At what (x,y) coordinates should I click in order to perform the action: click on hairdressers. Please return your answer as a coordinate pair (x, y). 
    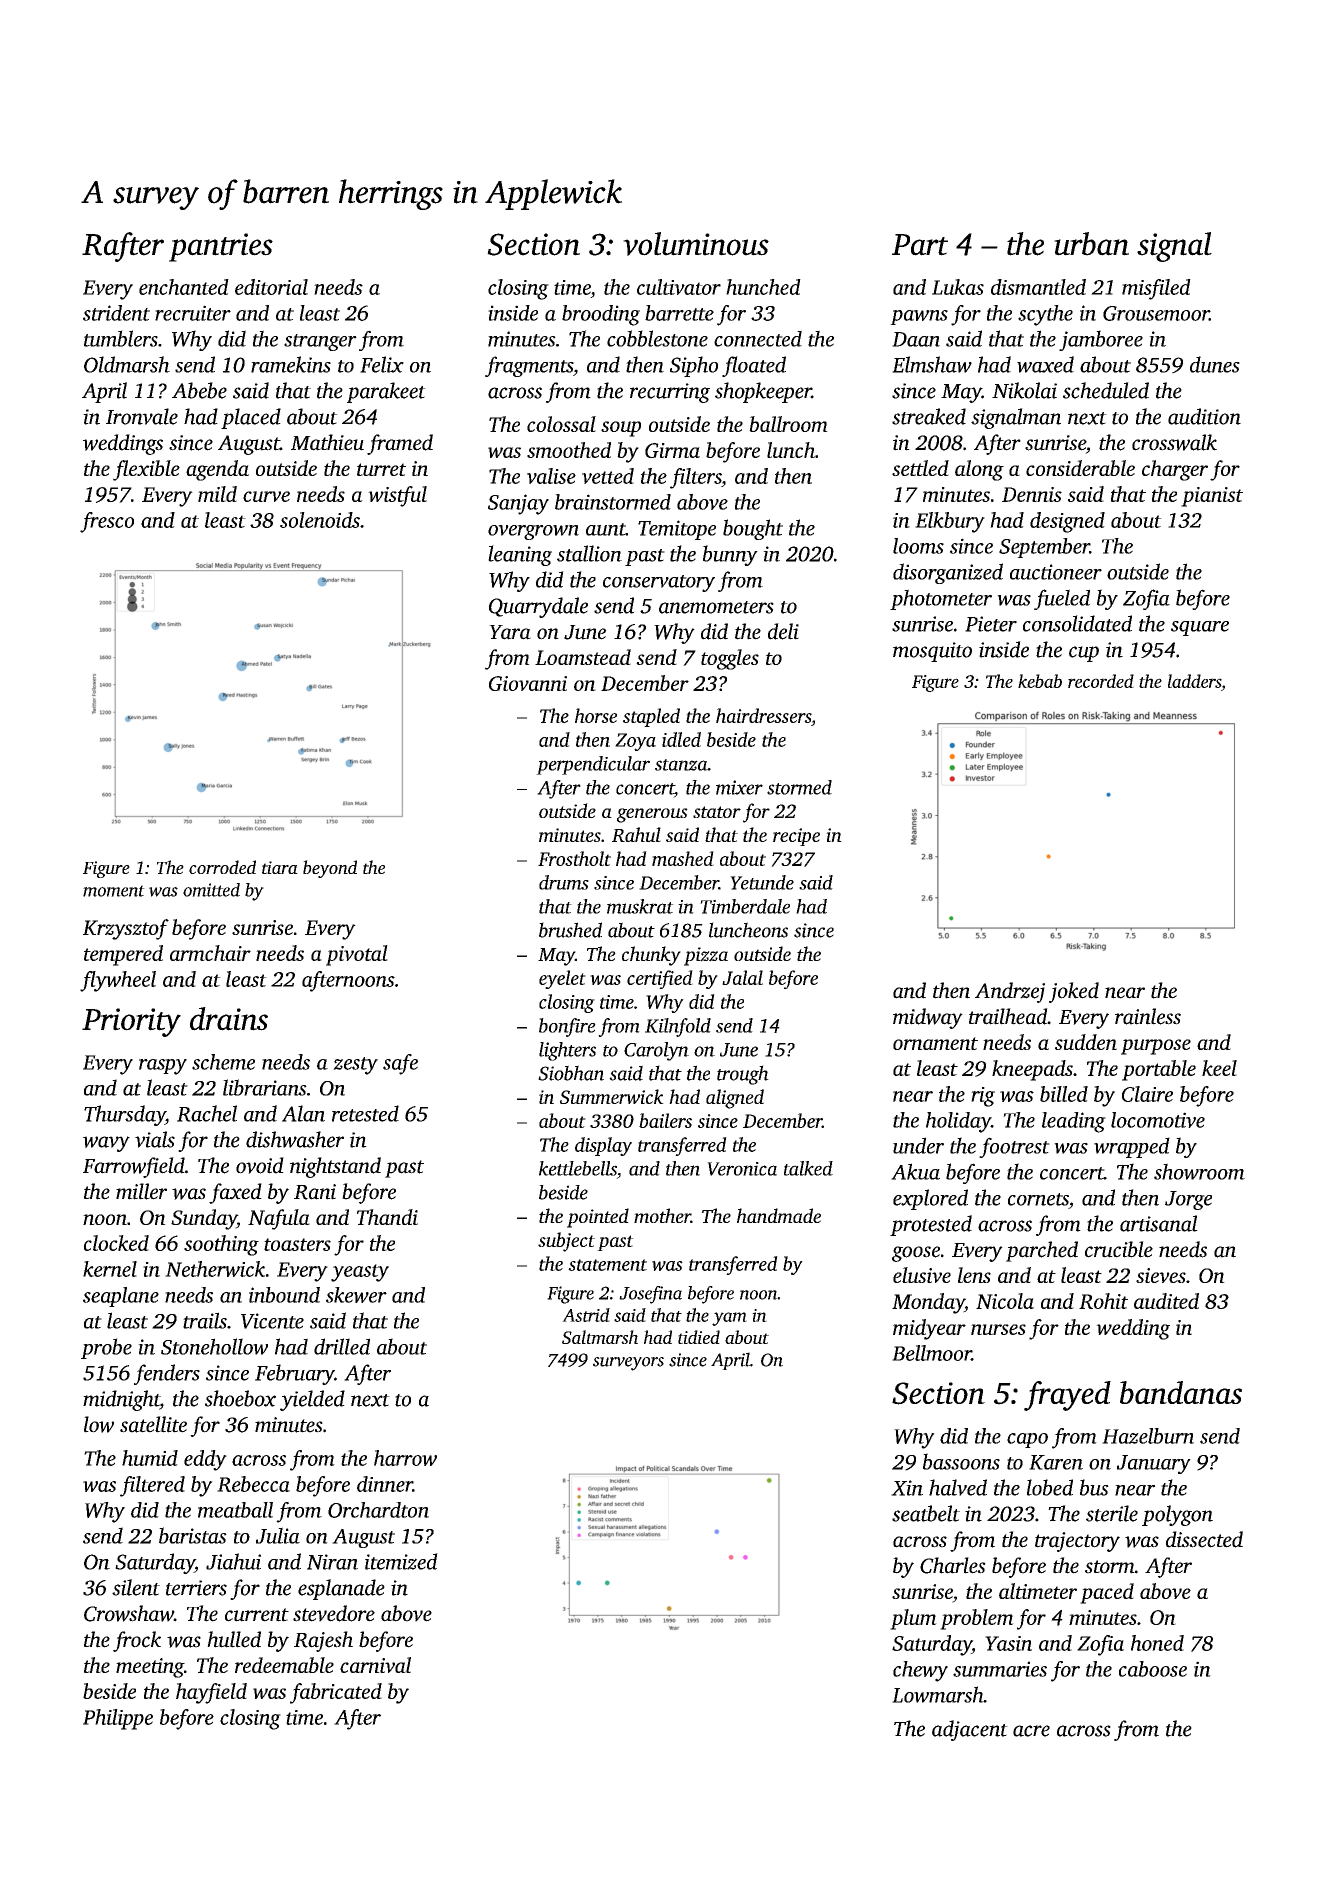
    Looking at the image, I should click on (763, 715).
